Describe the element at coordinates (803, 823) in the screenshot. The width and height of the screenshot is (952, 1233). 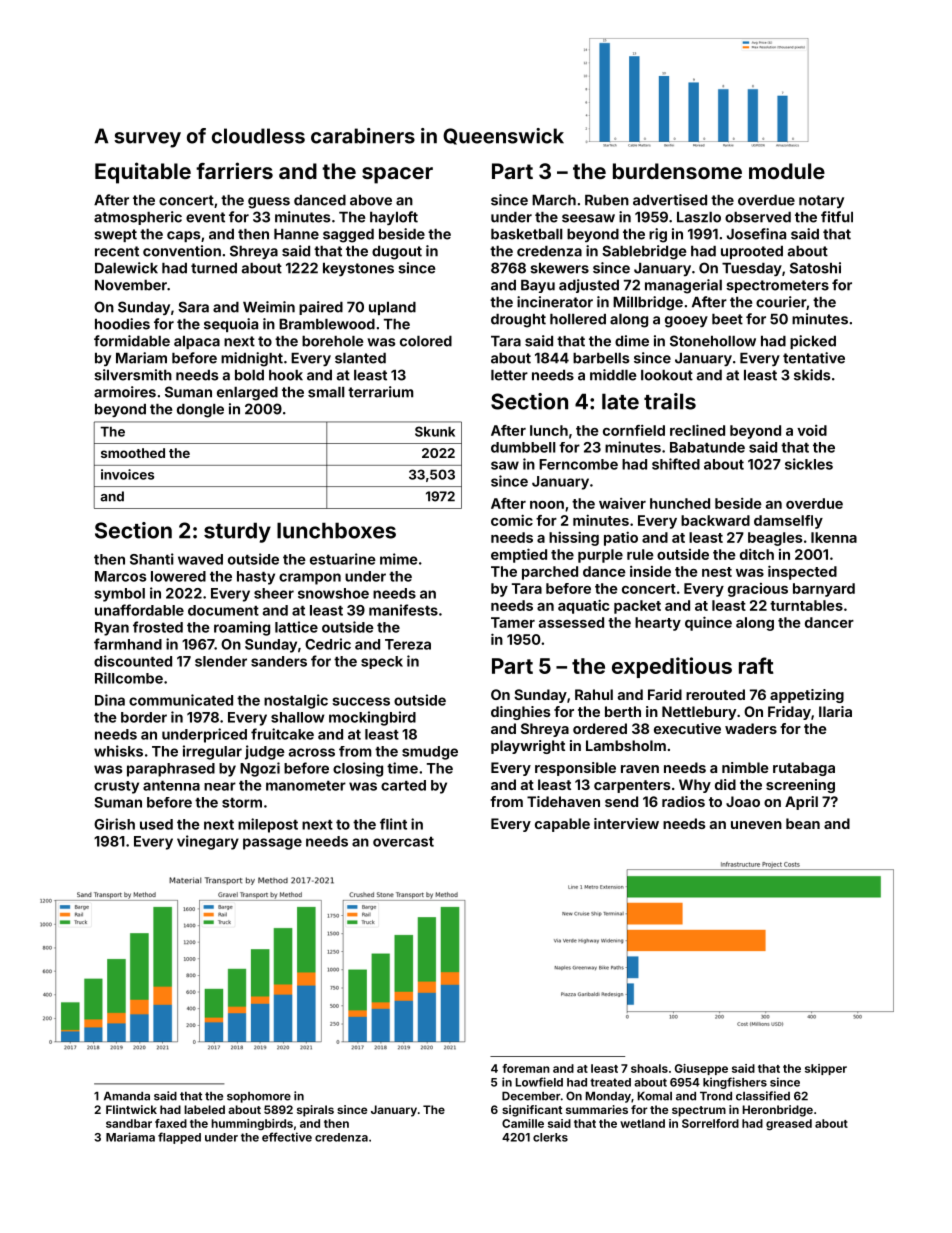
I see `bean` at that location.
